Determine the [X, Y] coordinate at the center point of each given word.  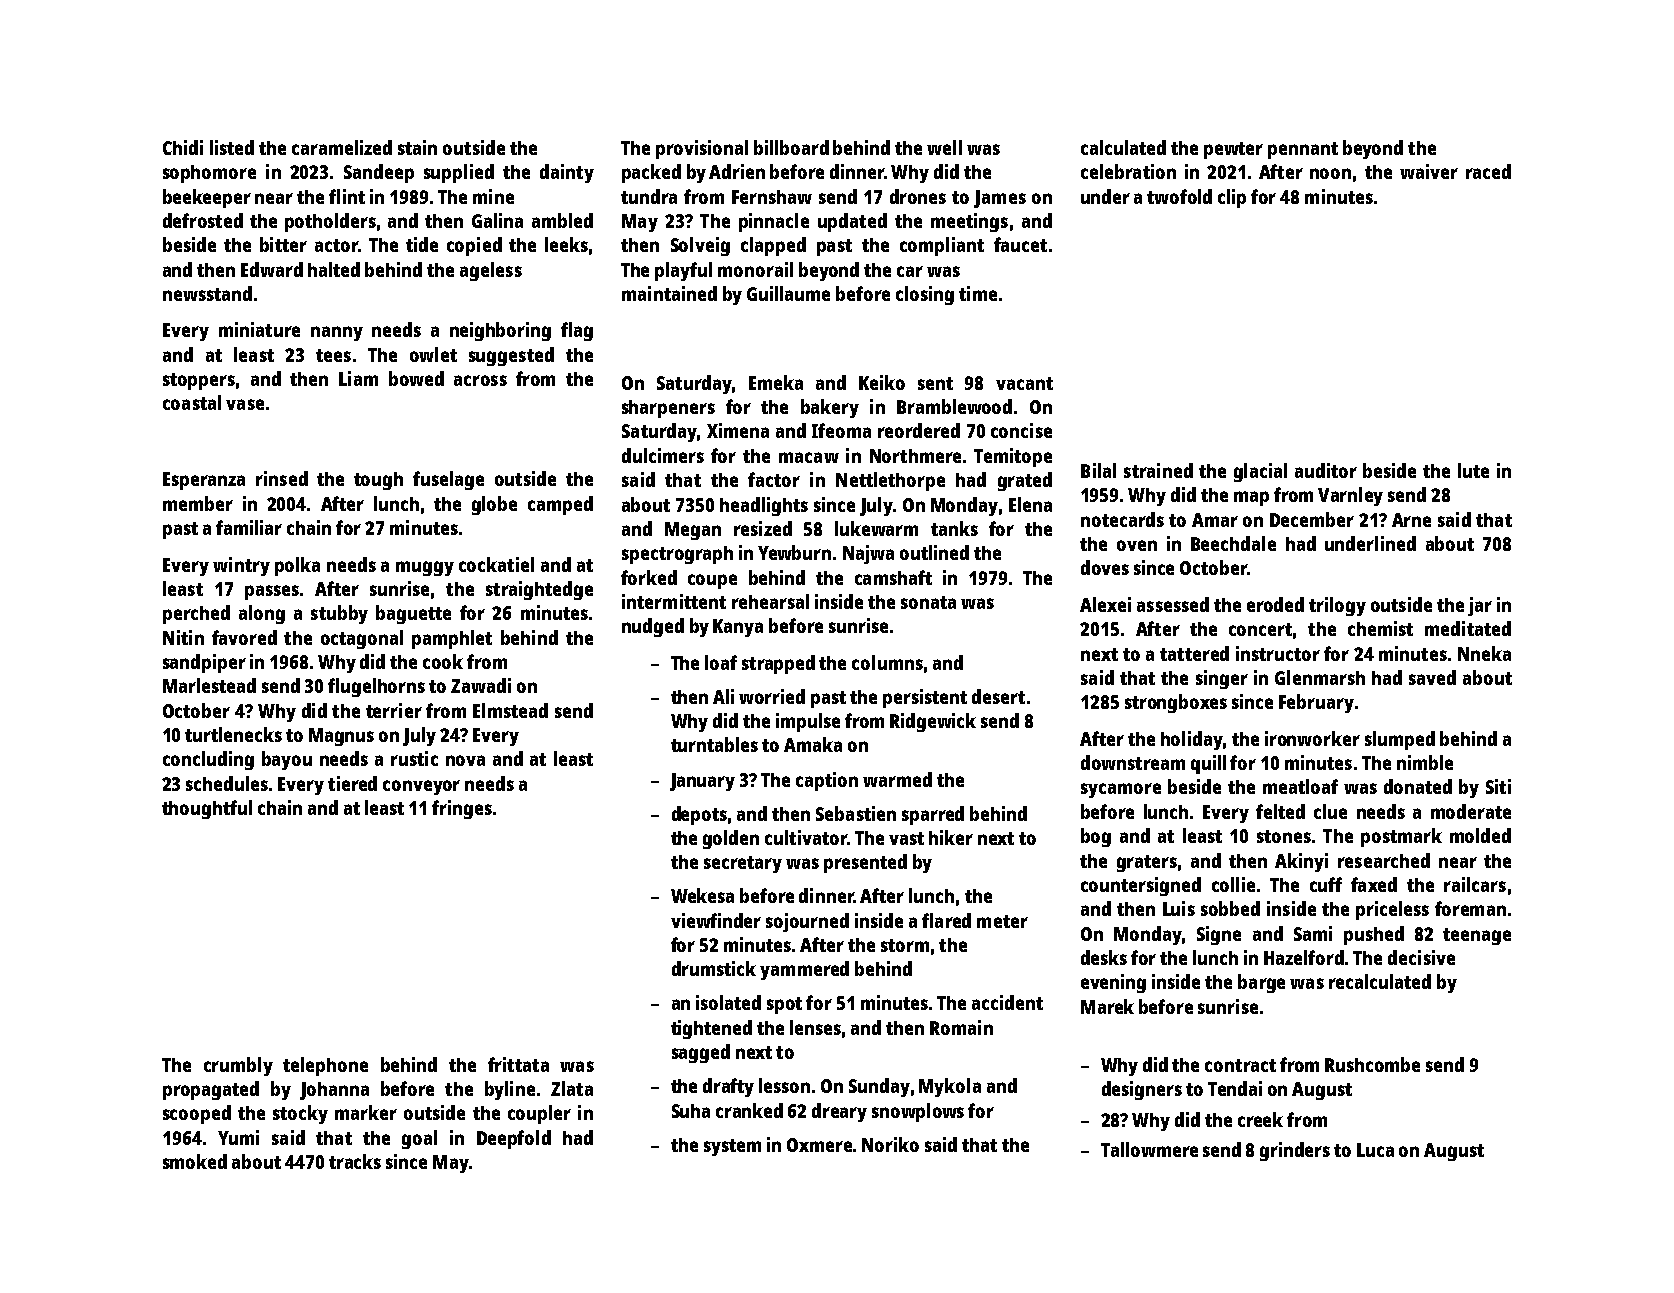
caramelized [342, 147]
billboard [791, 147]
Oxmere [819, 1145]
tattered [1194, 653]
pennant [1303, 150]
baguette [413, 614]
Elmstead [510, 710]
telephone [325, 1066]
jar [1480, 606]
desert [998, 696]
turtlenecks [233, 734]
